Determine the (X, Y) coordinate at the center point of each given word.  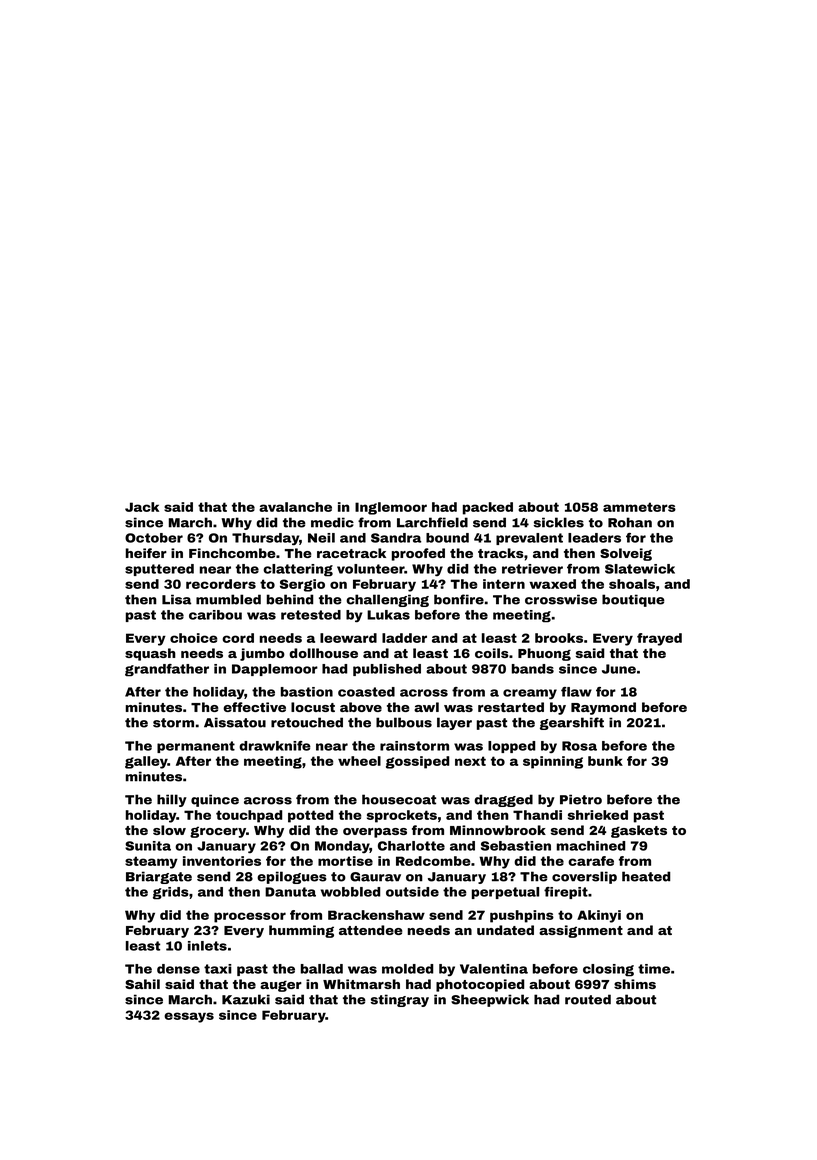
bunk (605, 761)
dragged (503, 800)
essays (189, 1017)
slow (169, 830)
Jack (142, 507)
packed (488, 508)
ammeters (639, 507)
